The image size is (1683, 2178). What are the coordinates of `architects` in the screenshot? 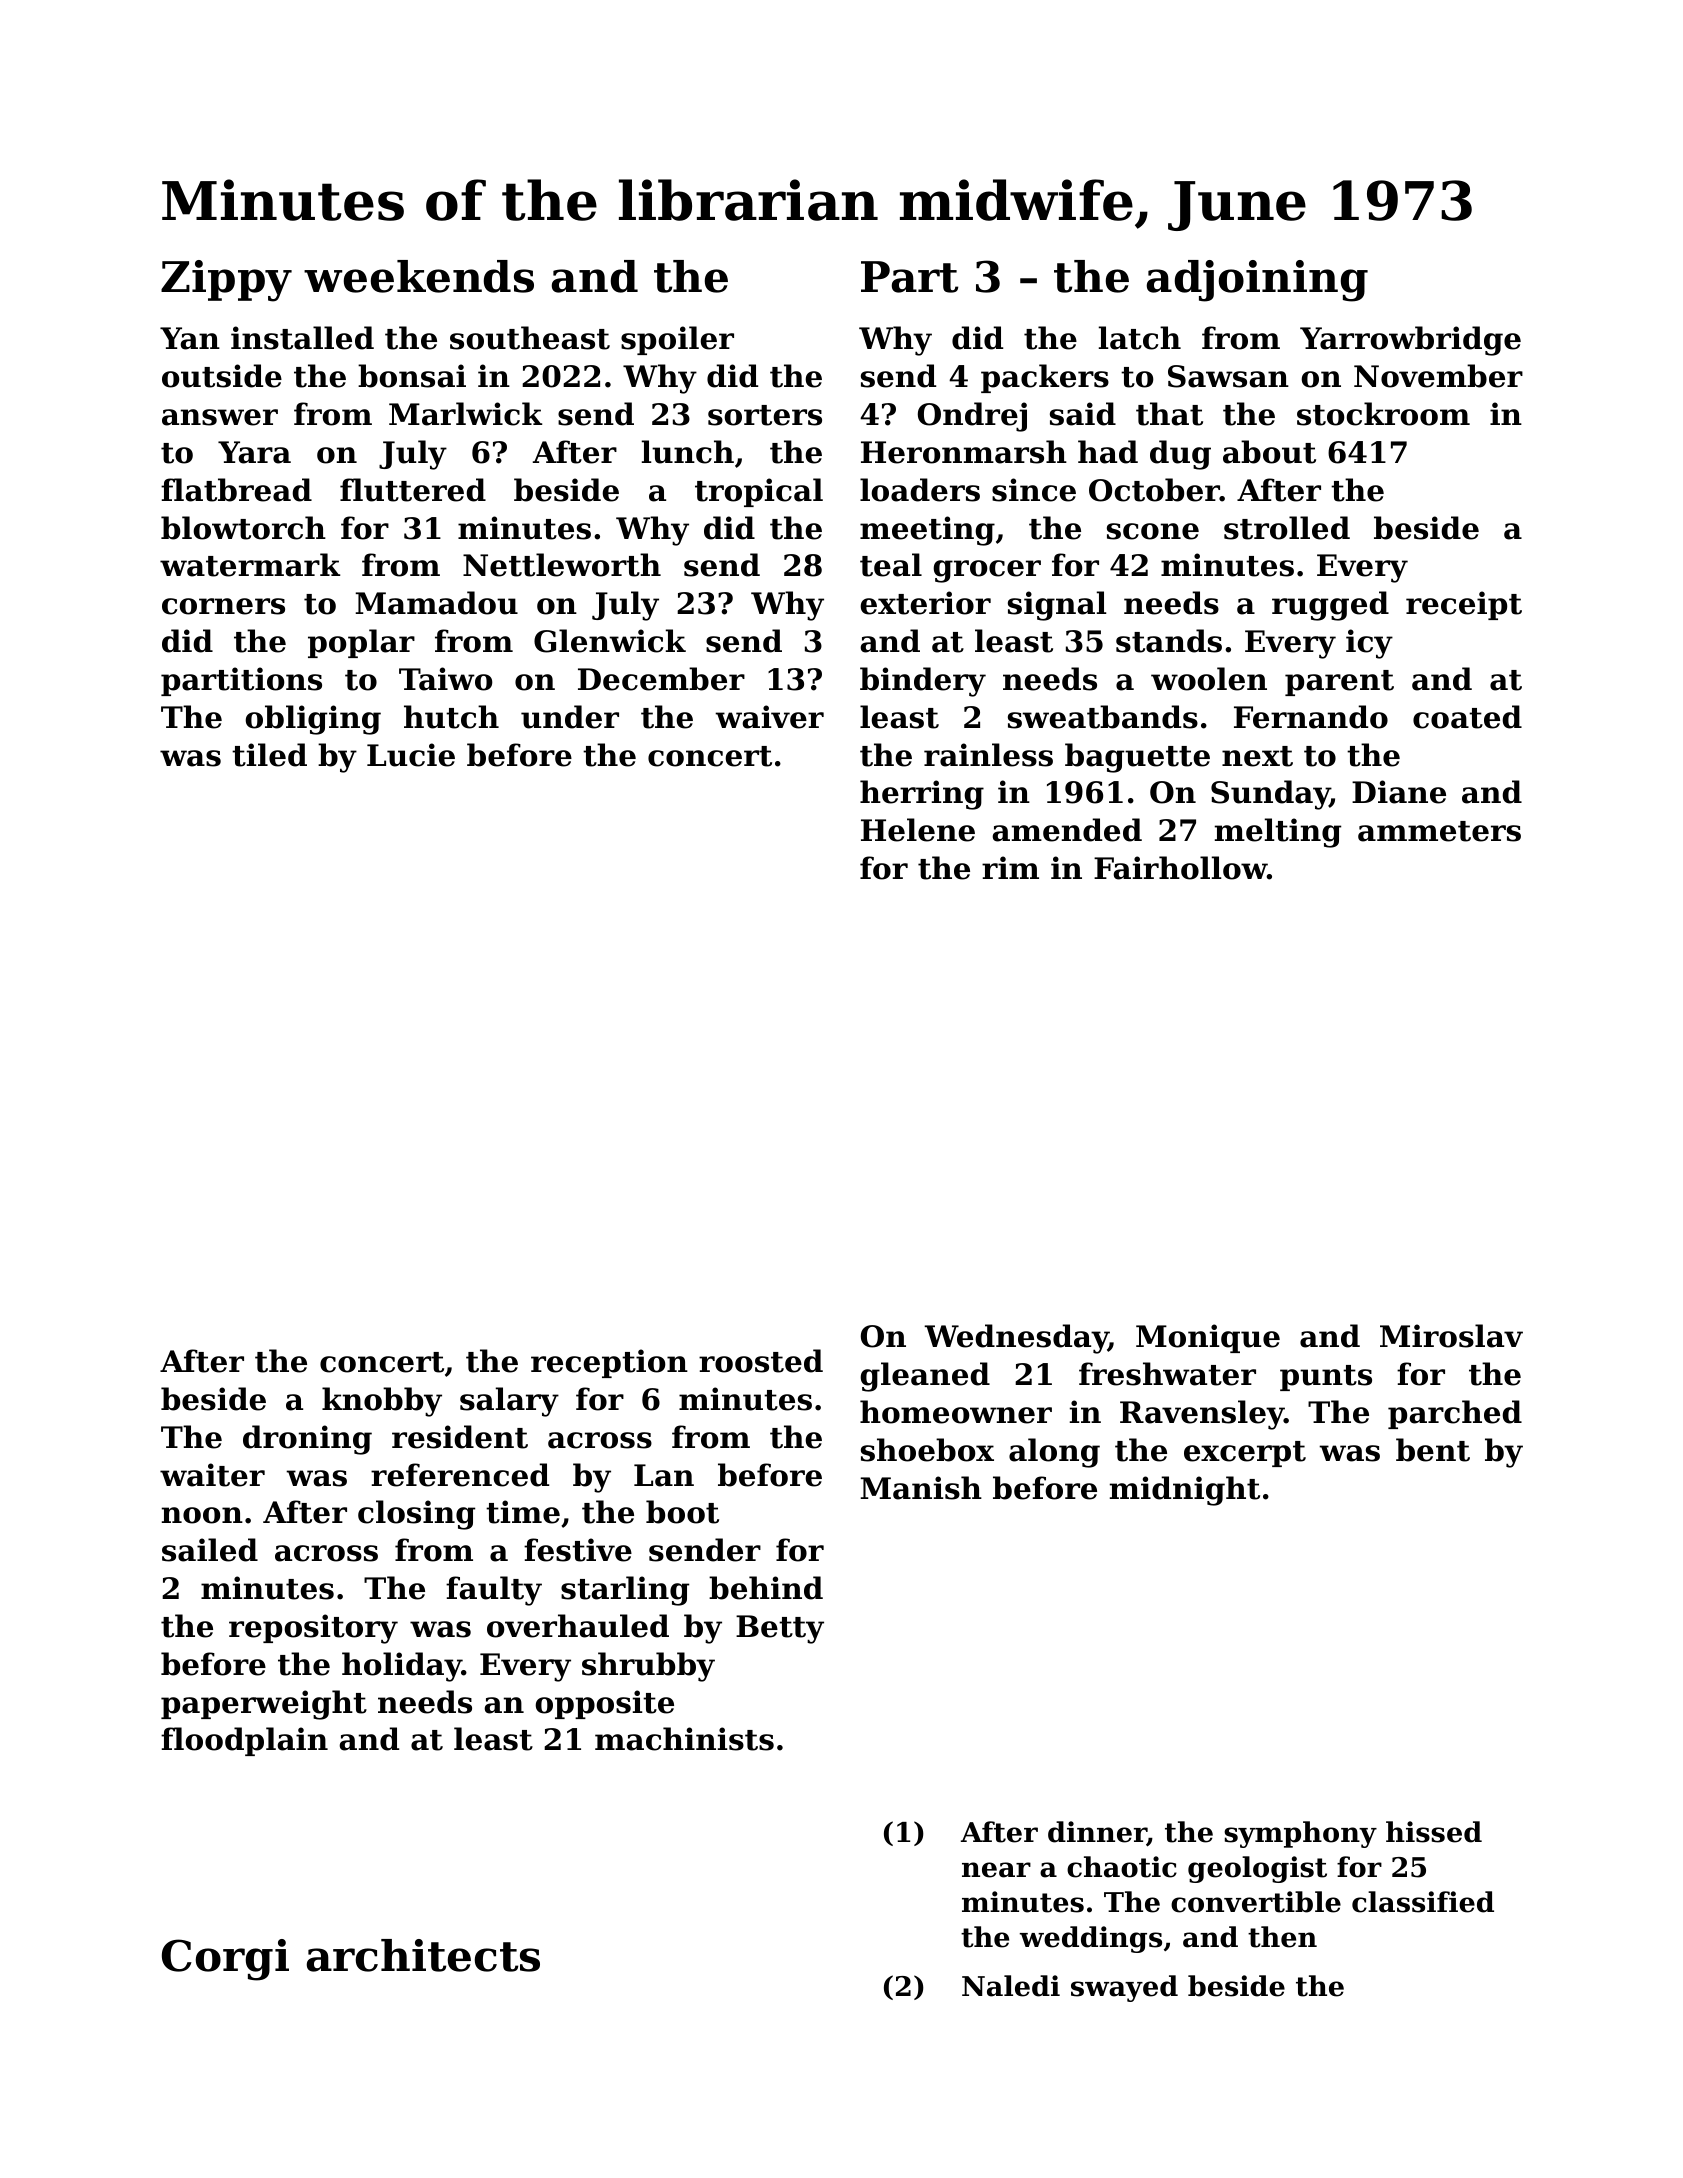 It's located at (423, 1955).
